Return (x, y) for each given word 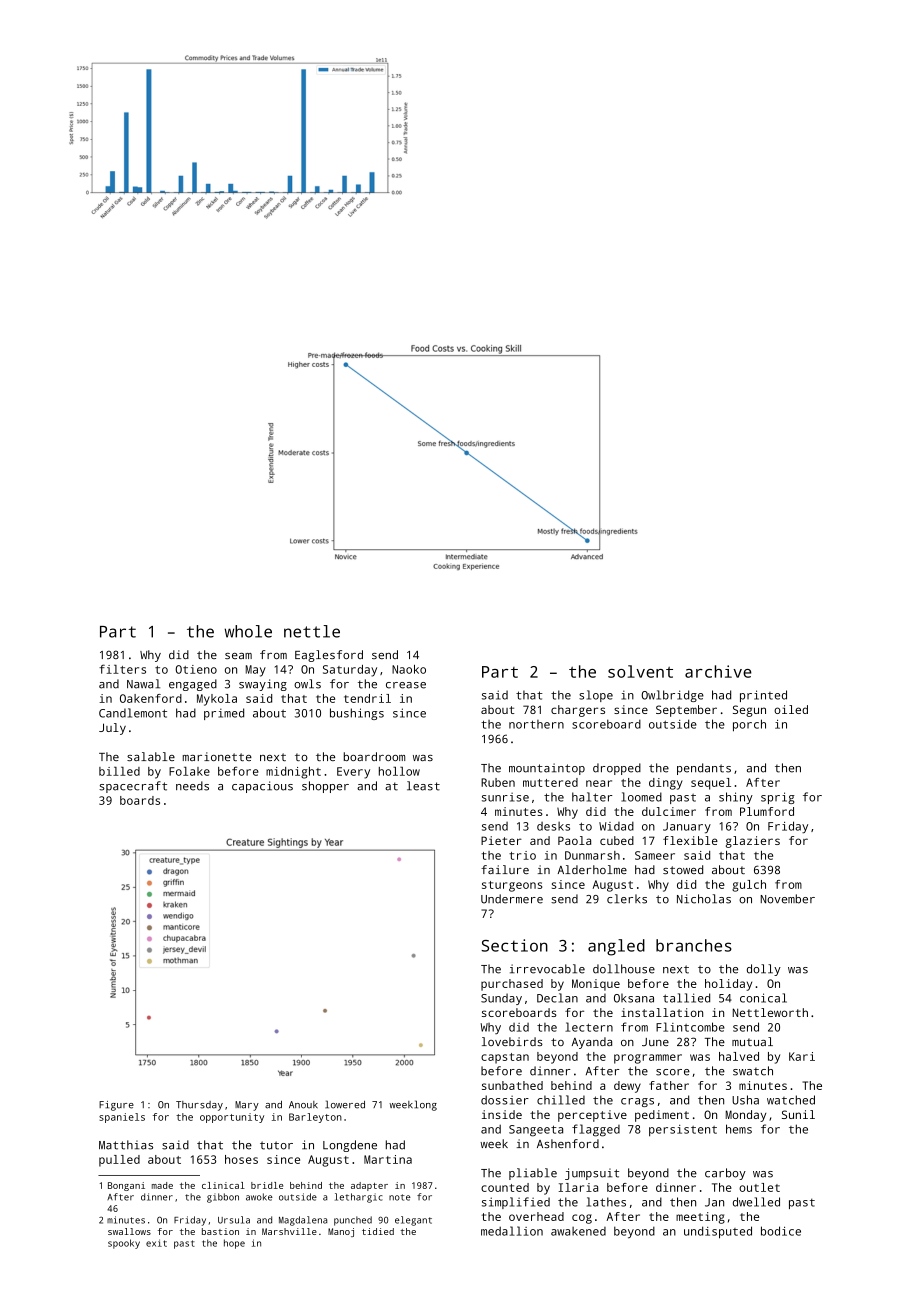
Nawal (143, 684)
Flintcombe (690, 1027)
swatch (753, 1071)
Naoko (409, 669)
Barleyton (315, 1118)
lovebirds (512, 1041)
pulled (119, 1161)
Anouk (303, 1105)
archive (718, 671)
